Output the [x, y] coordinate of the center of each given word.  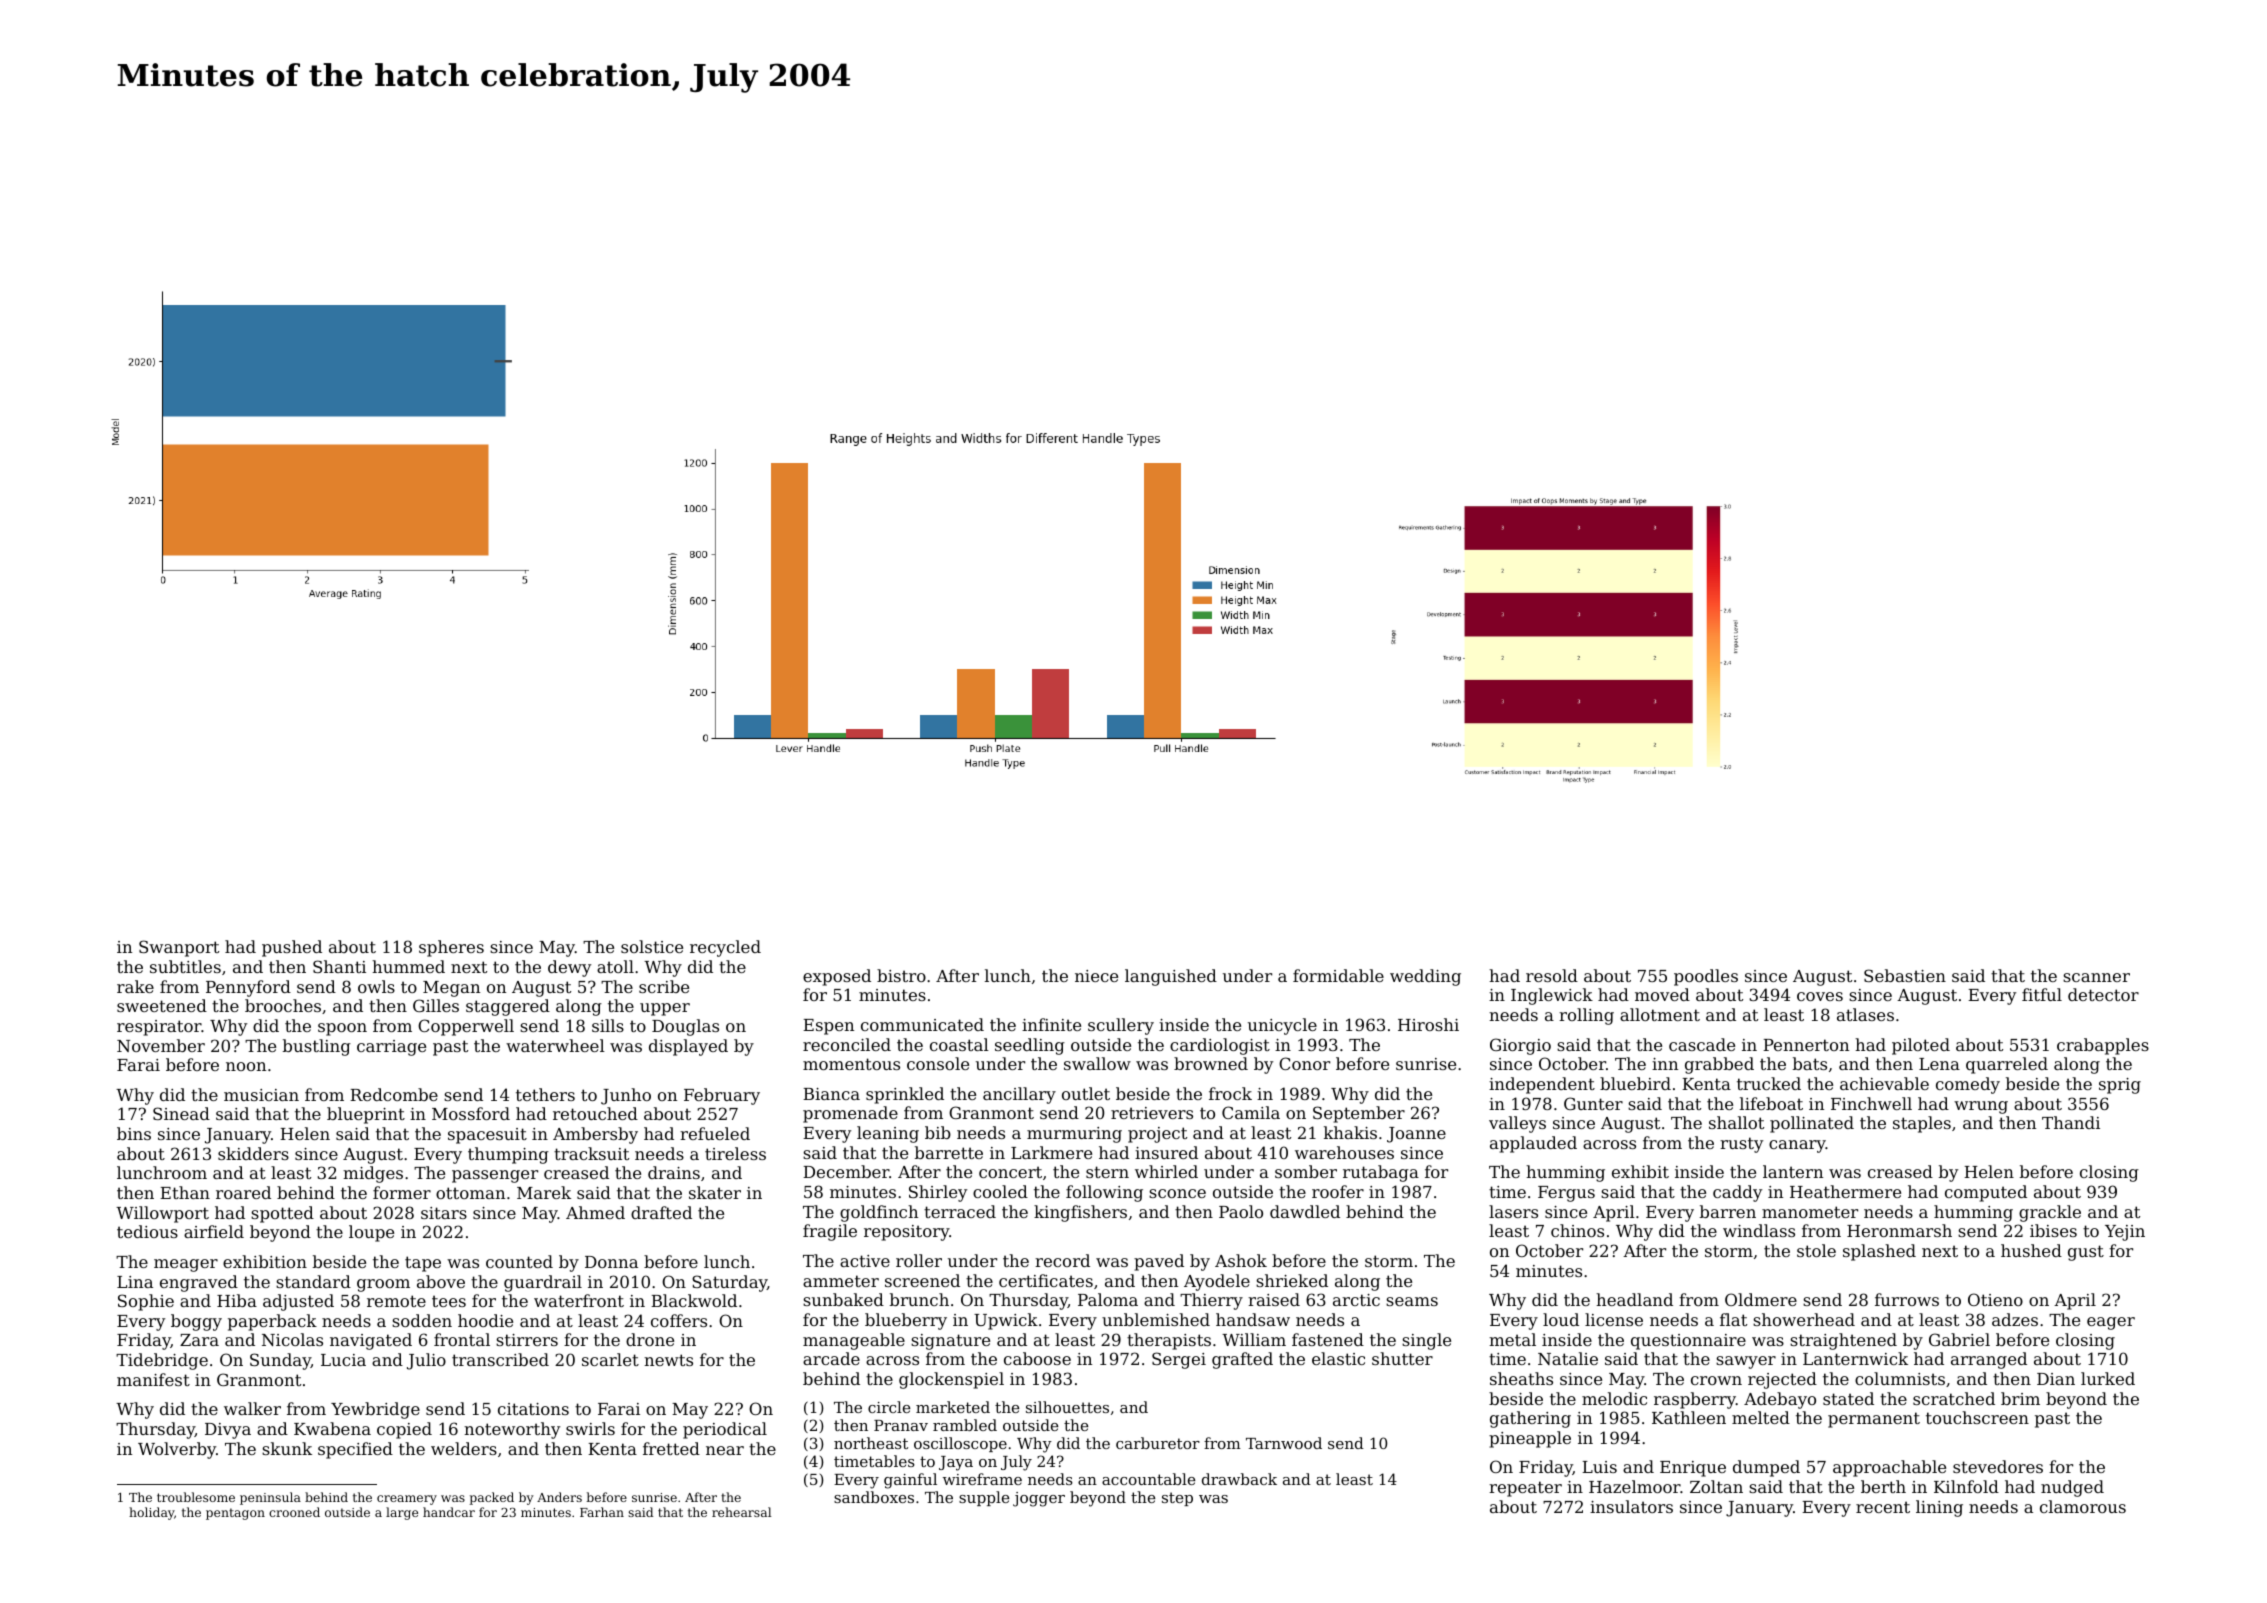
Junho [626, 1096]
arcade [831, 1358]
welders [464, 1448]
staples [1922, 1124]
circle [889, 1407]
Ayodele [1217, 1282]
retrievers [1152, 1113]
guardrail [543, 1283]
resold [1552, 975]
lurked [2108, 1378]
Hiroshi [1428, 1024]
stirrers [527, 1340]
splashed [1879, 1252]
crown [1716, 1380]
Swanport [179, 948]
